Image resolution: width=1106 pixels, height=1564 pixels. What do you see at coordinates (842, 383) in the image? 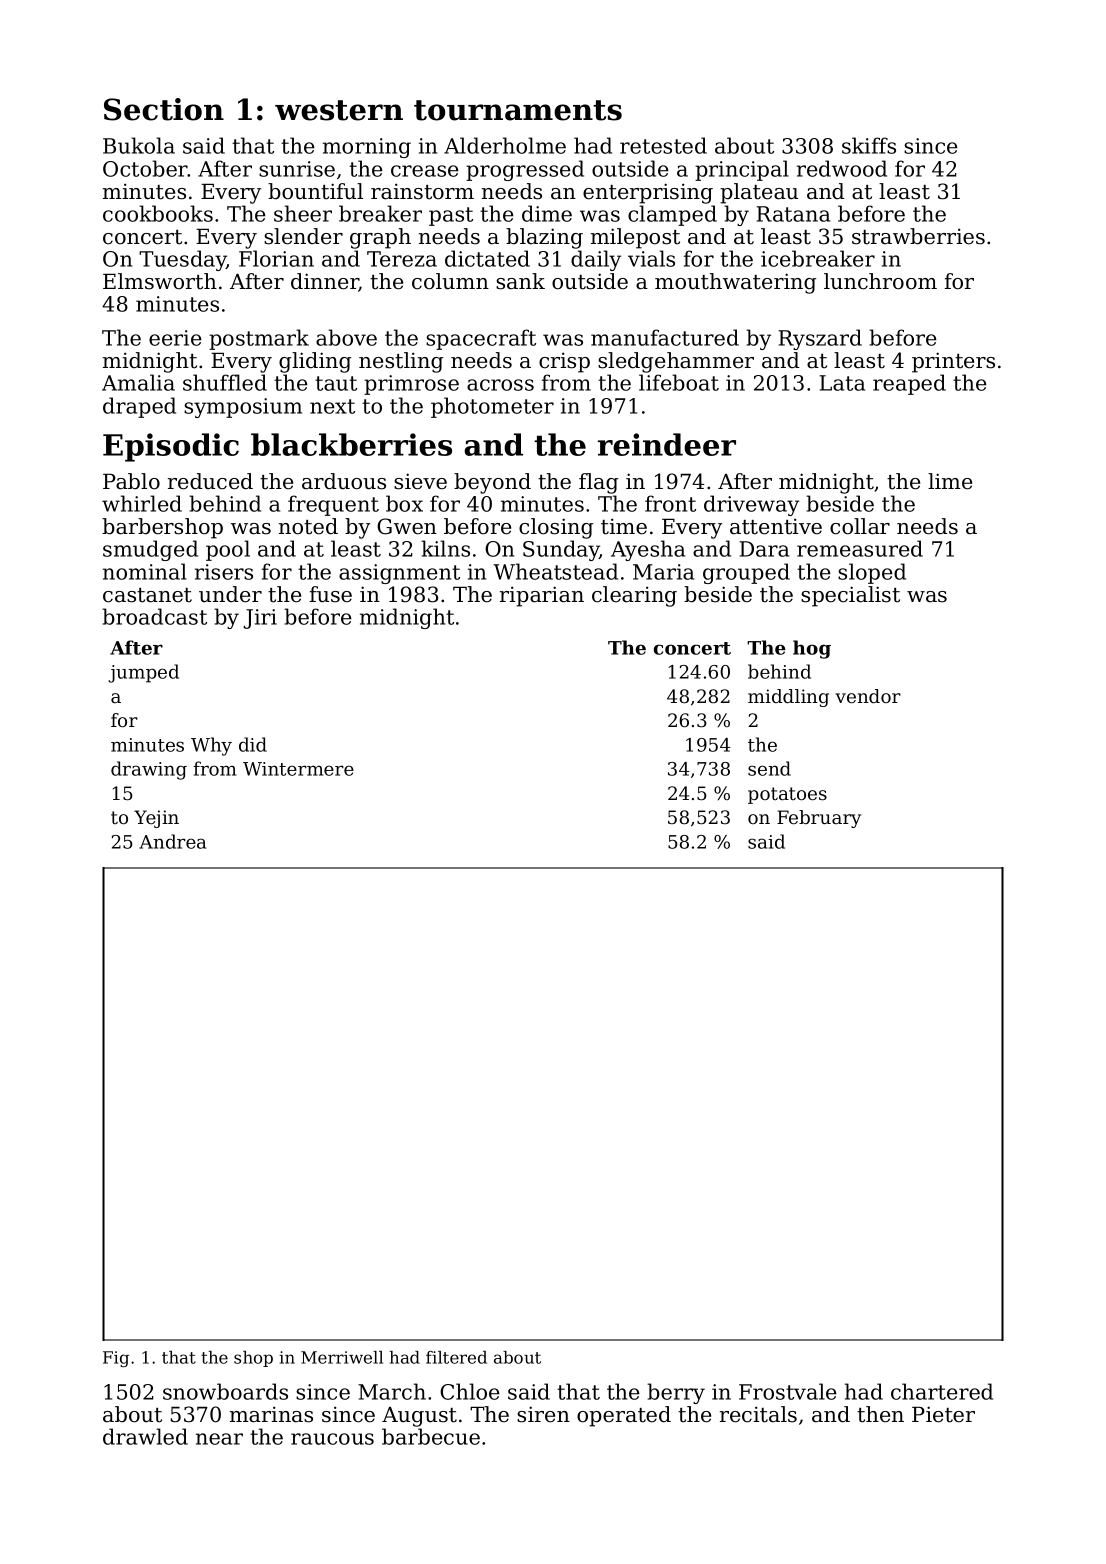
I see `Lata` at bounding box center [842, 383].
